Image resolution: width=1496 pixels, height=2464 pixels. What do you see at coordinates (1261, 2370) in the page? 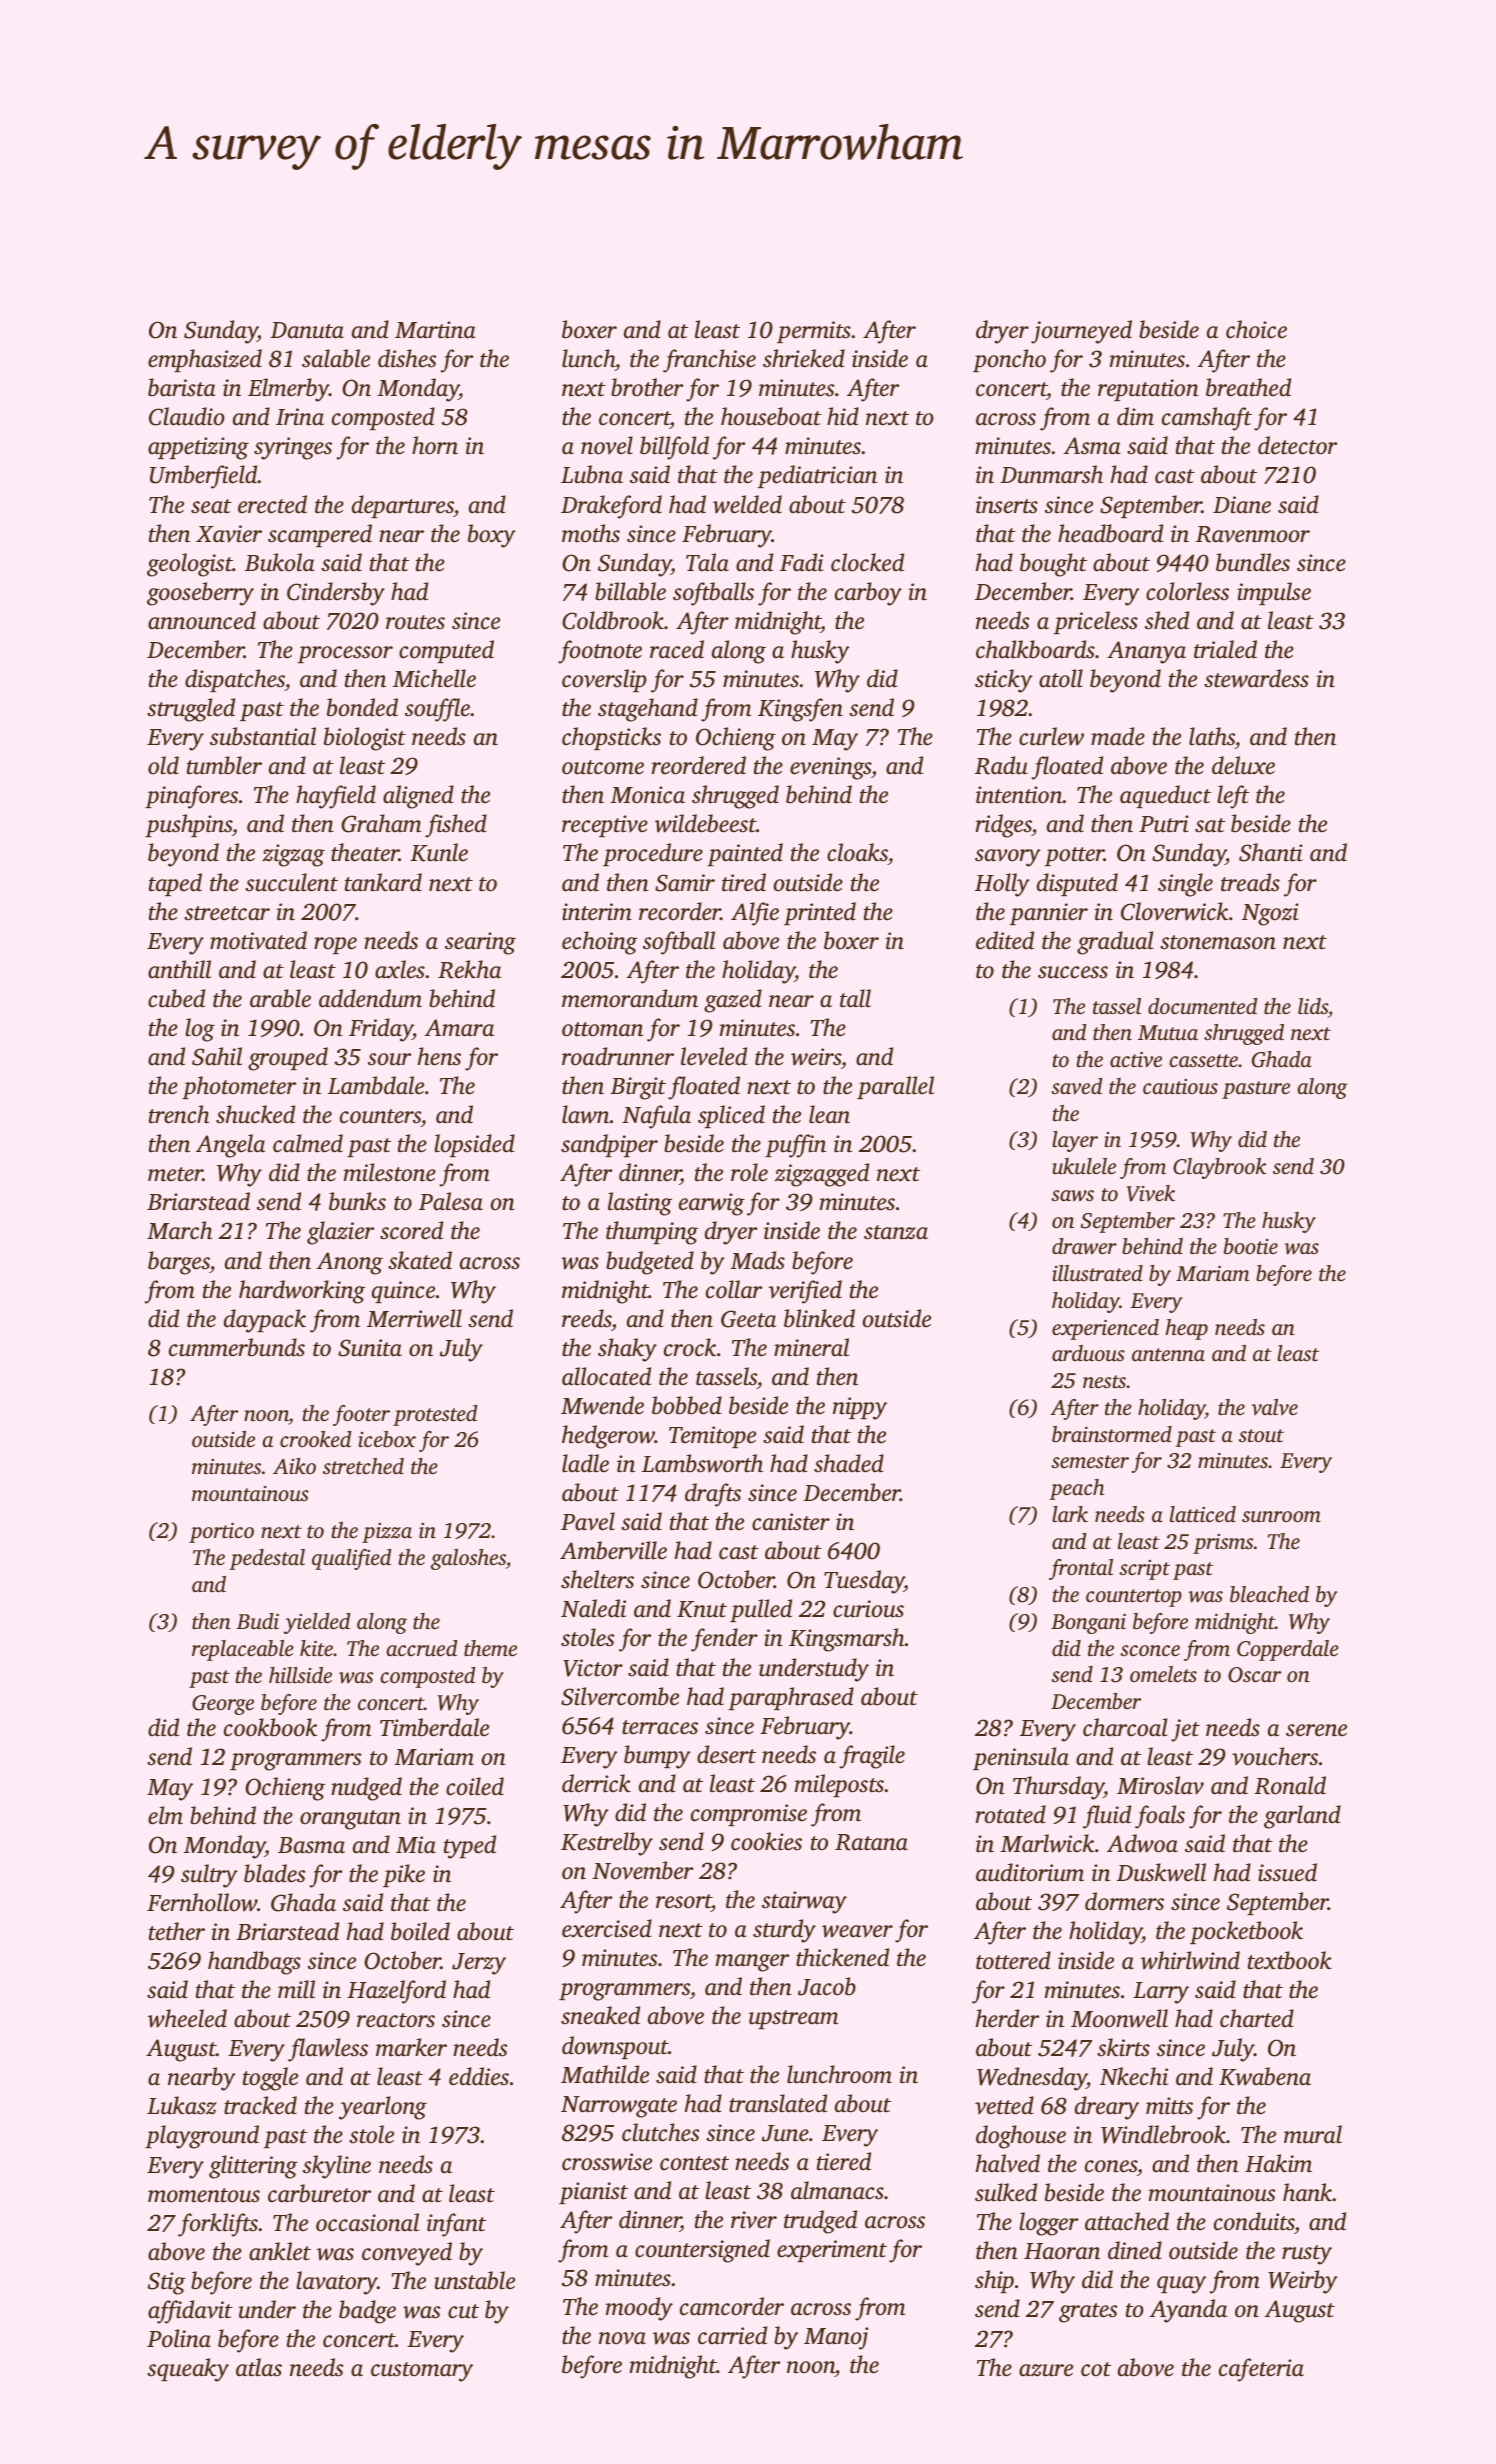
I see `cafeteria` at bounding box center [1261, 2370].
